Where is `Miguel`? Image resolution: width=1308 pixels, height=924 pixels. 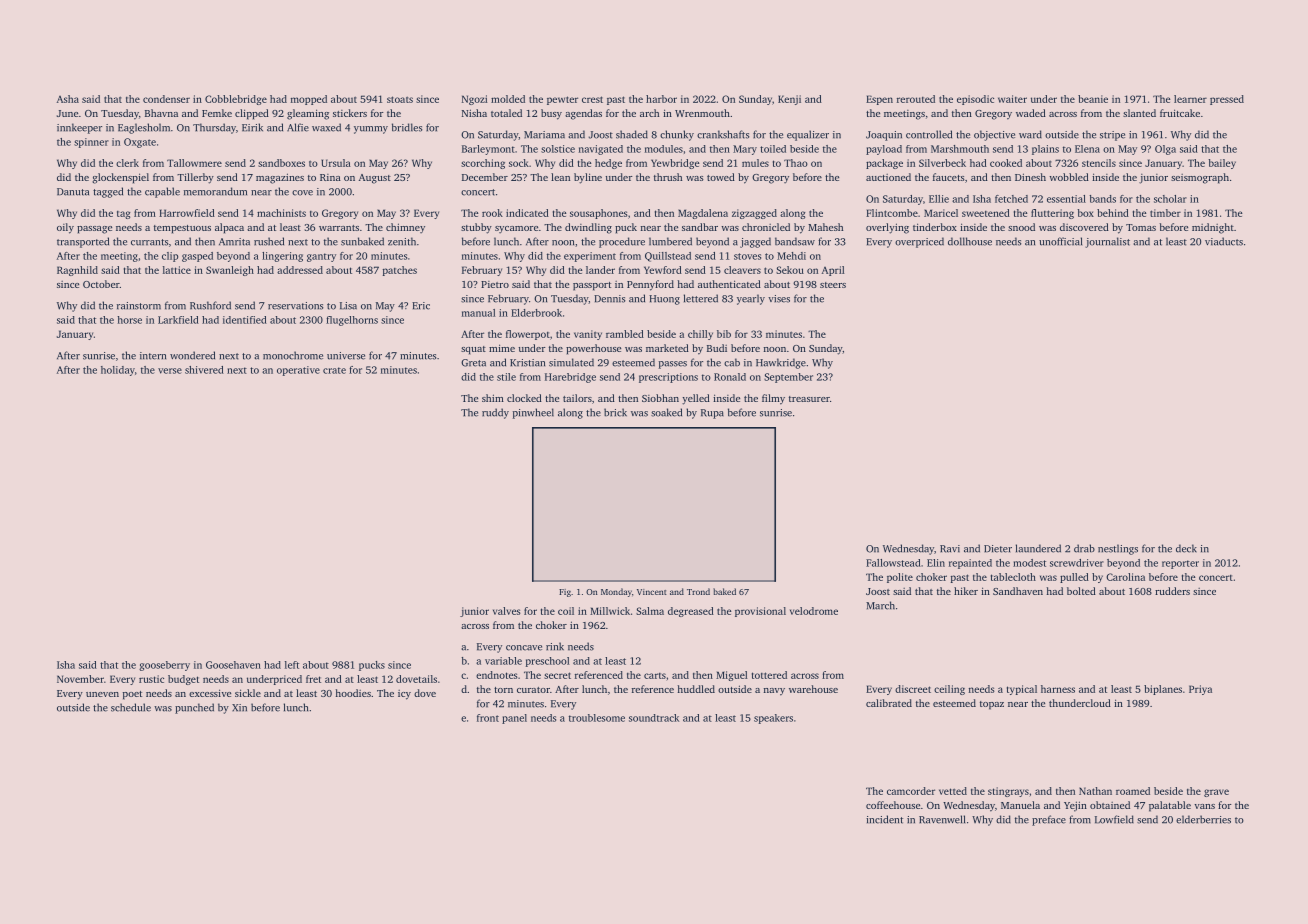
Miguel is located at coordinates (731, 676).
